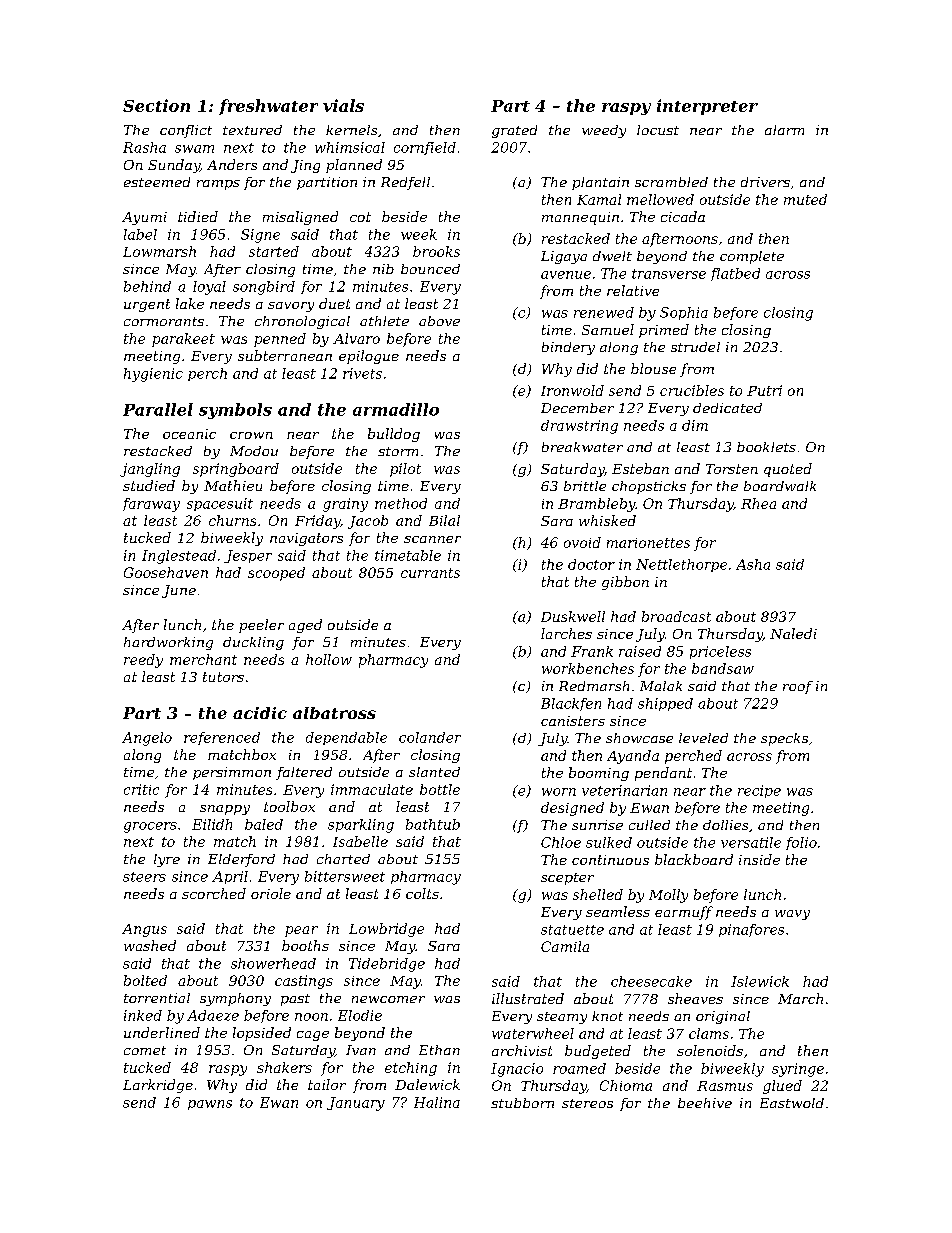 Image resolution: width=952 pixels, height=1233 pixels. Describe the element at coordinates (735, 274) in the document. I see `flatbed` at that location.
